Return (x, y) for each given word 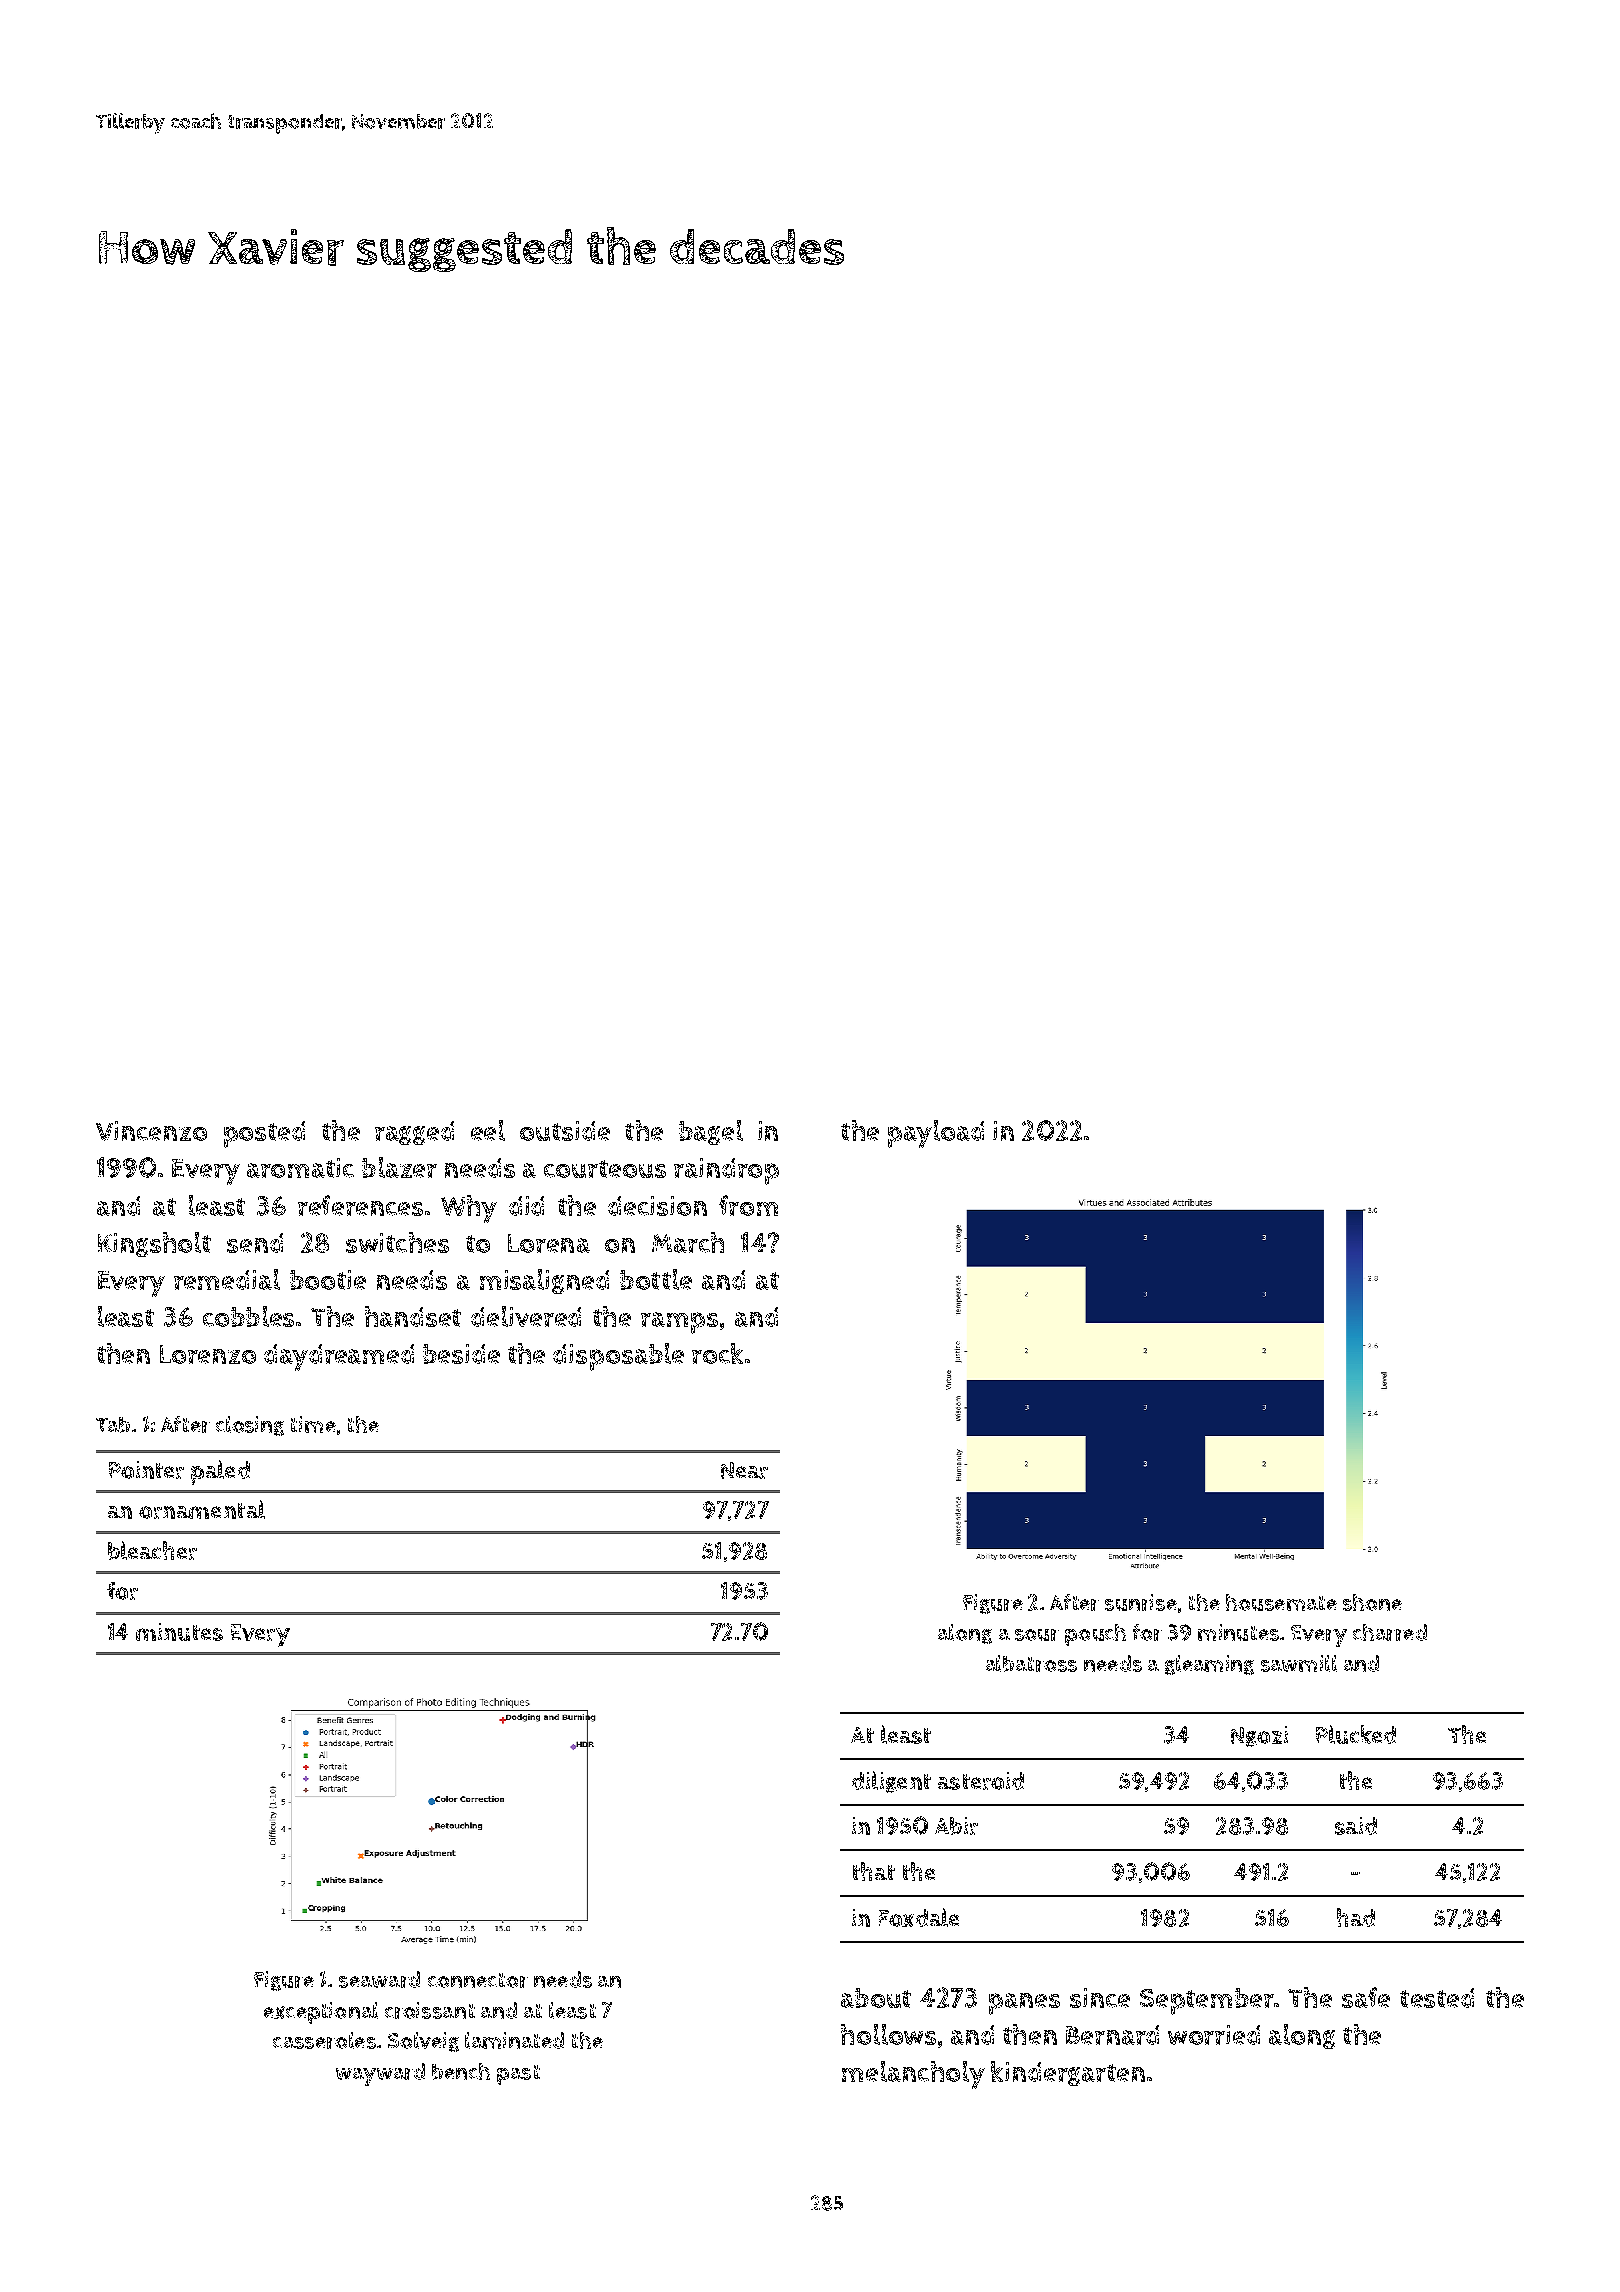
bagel (711, 1132)
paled (220, 1472)
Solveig (423, 2042)
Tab (113, 1425)
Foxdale (919, 1917)
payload (936, 1134)
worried (1214, 2035)
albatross (1031, 1663)
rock (717, 1353)
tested (1437, 1998)
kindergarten (1068, 2073)
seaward (379, 1979)
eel (488, 1130)
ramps (679, 1323)
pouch (1095, 1635)
